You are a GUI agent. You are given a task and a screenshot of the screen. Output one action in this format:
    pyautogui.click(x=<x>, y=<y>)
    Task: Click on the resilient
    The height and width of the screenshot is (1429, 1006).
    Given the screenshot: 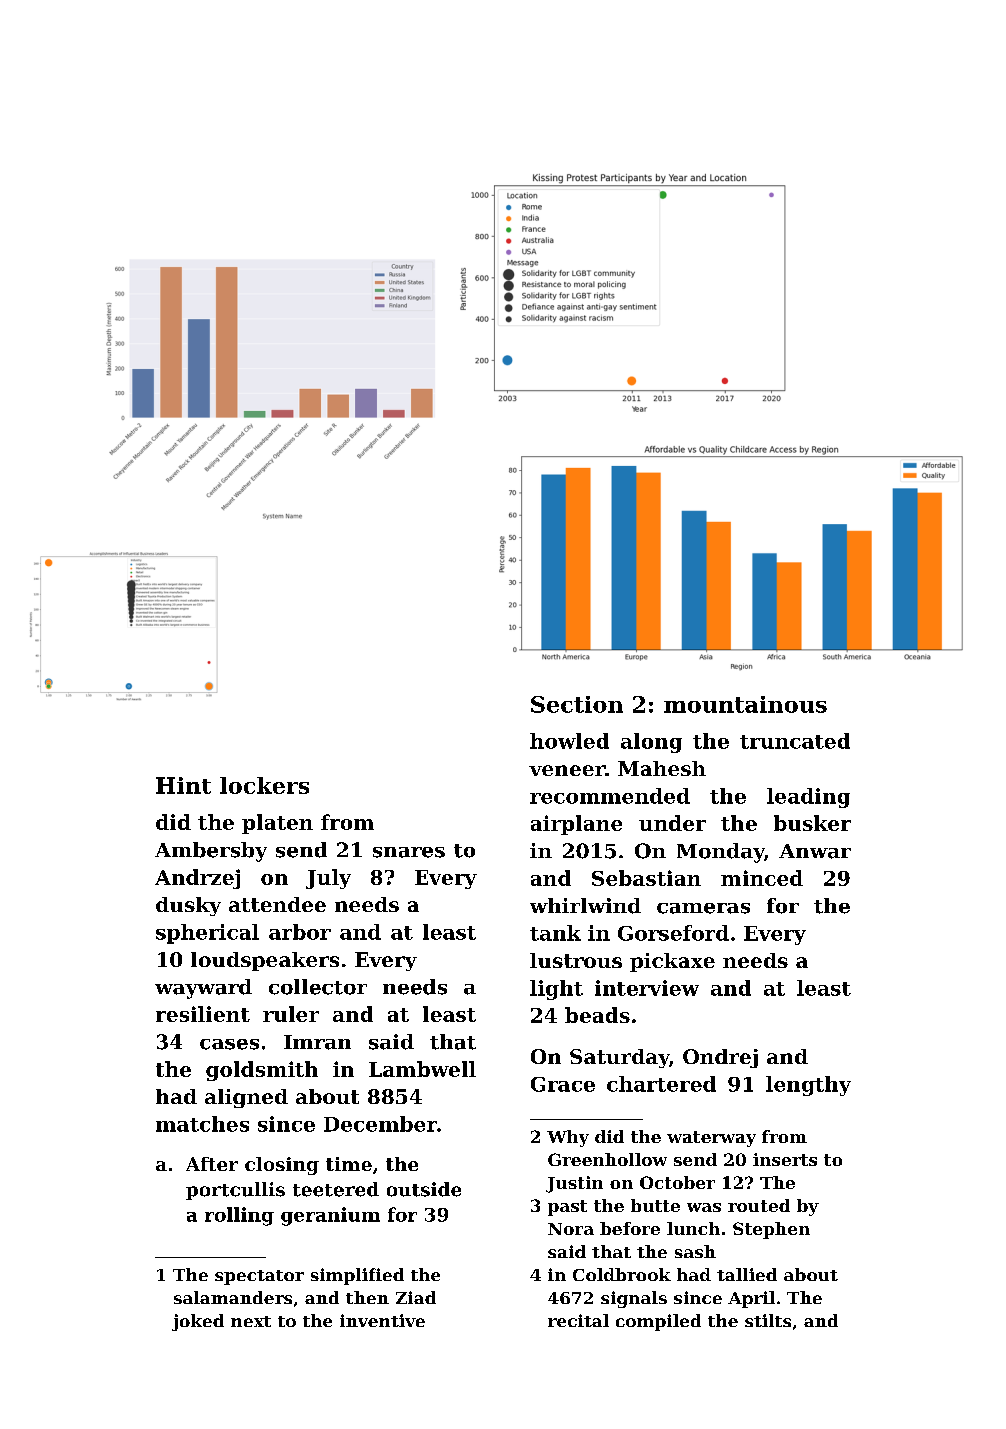 What is the action you would take?
    pyautogui.click(x=203, y=1014)
